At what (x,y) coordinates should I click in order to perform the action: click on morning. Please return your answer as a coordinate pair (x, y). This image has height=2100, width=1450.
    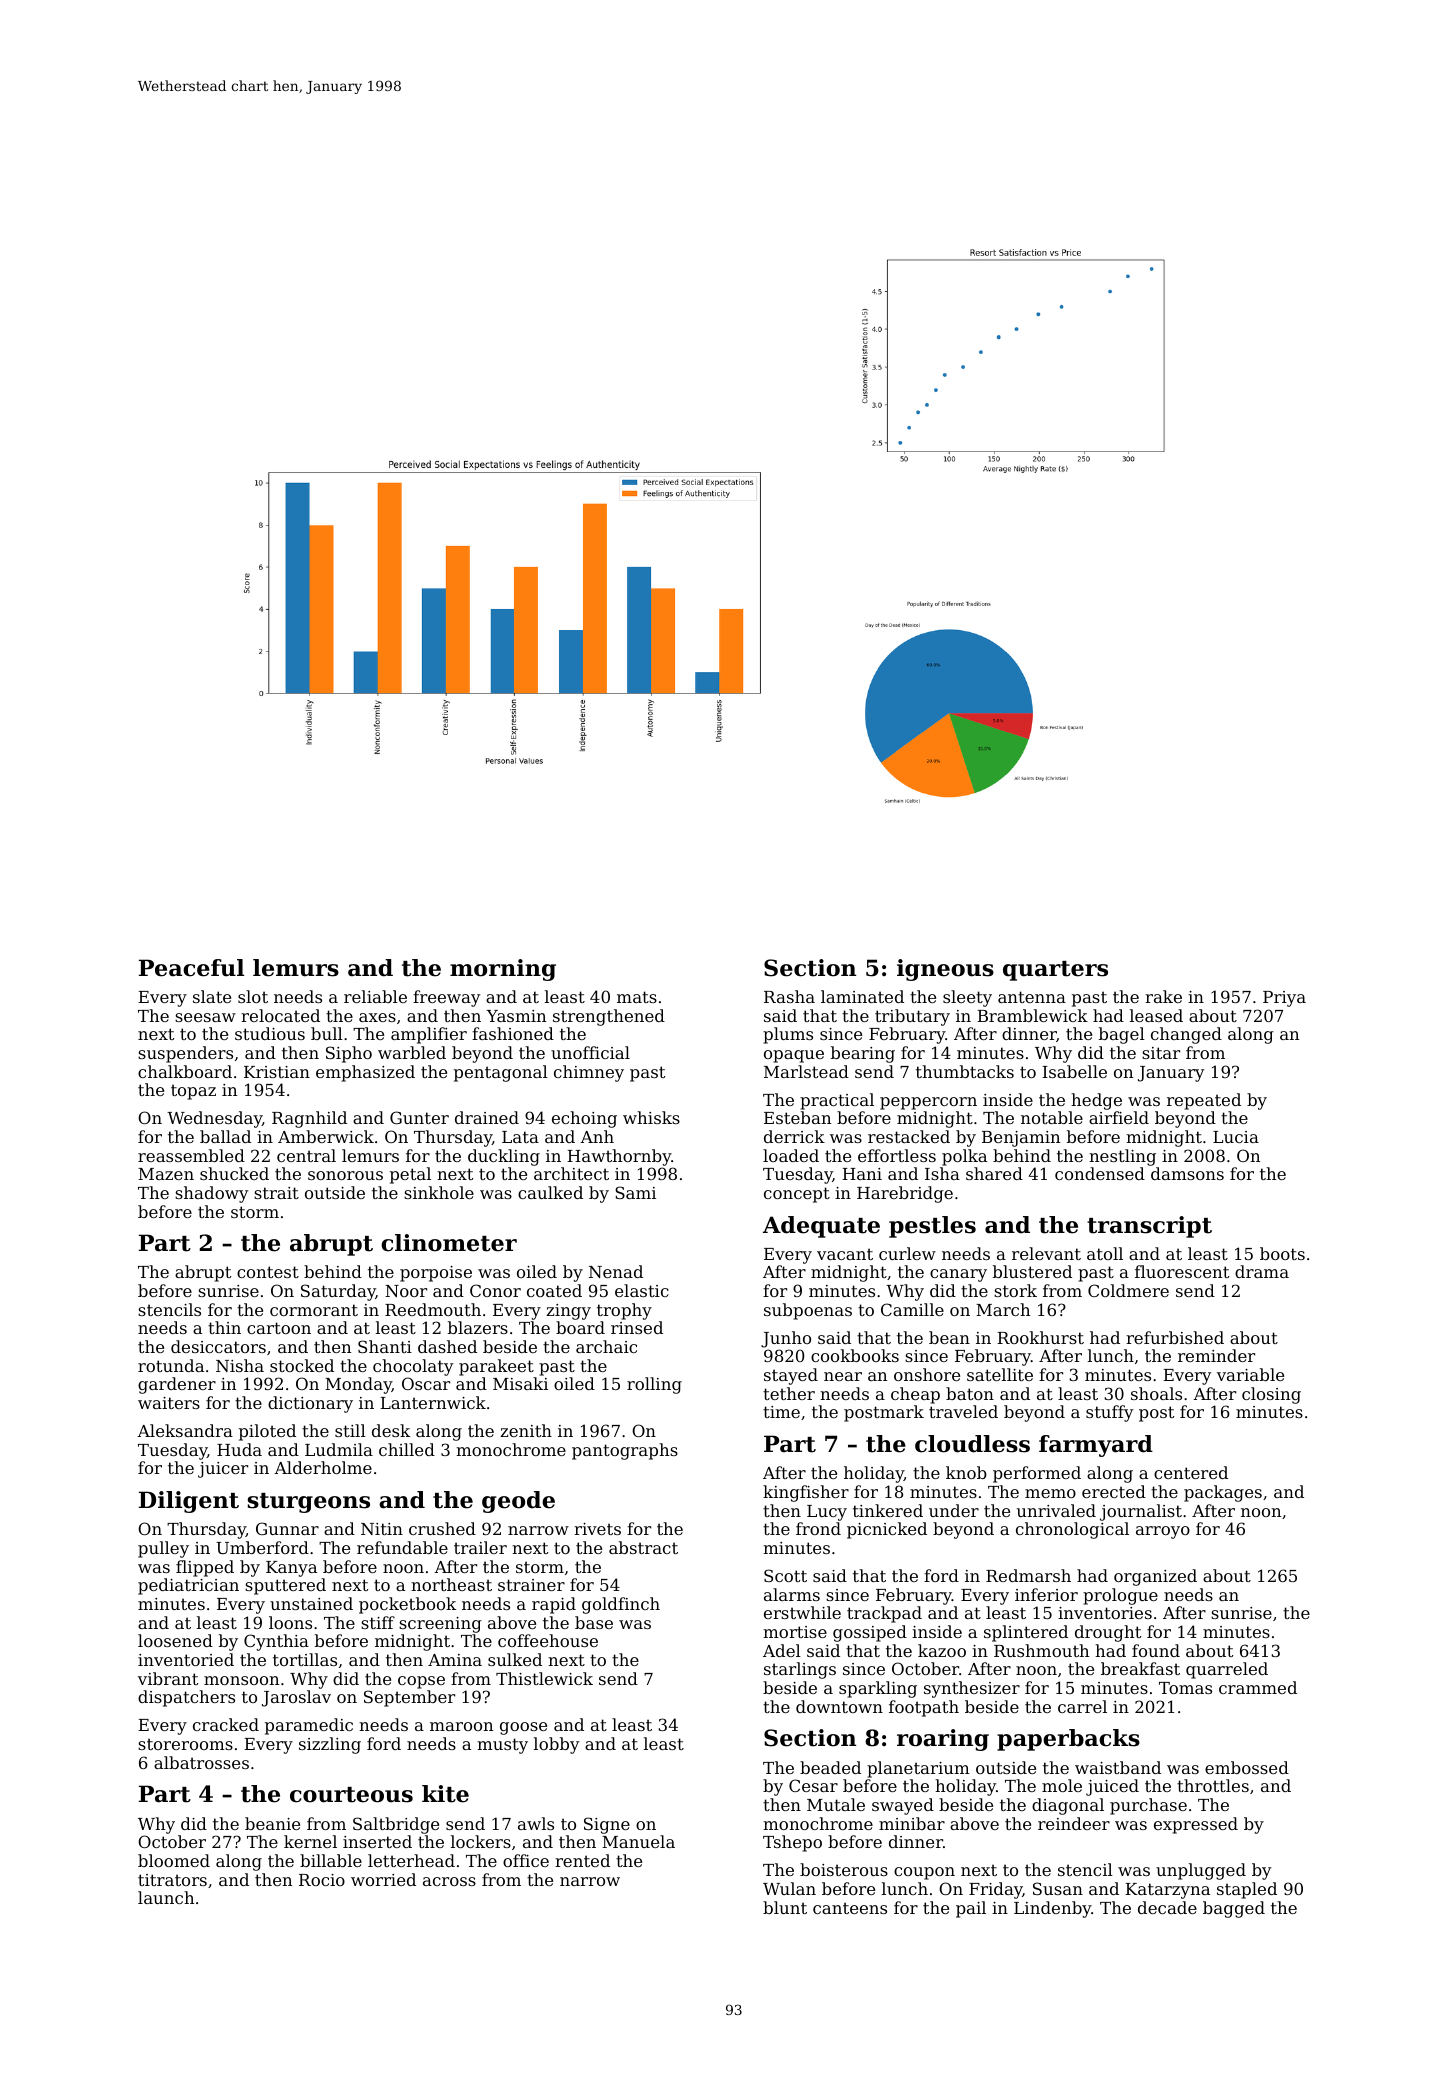
    Looking at the image, I should click on (503, 970).
